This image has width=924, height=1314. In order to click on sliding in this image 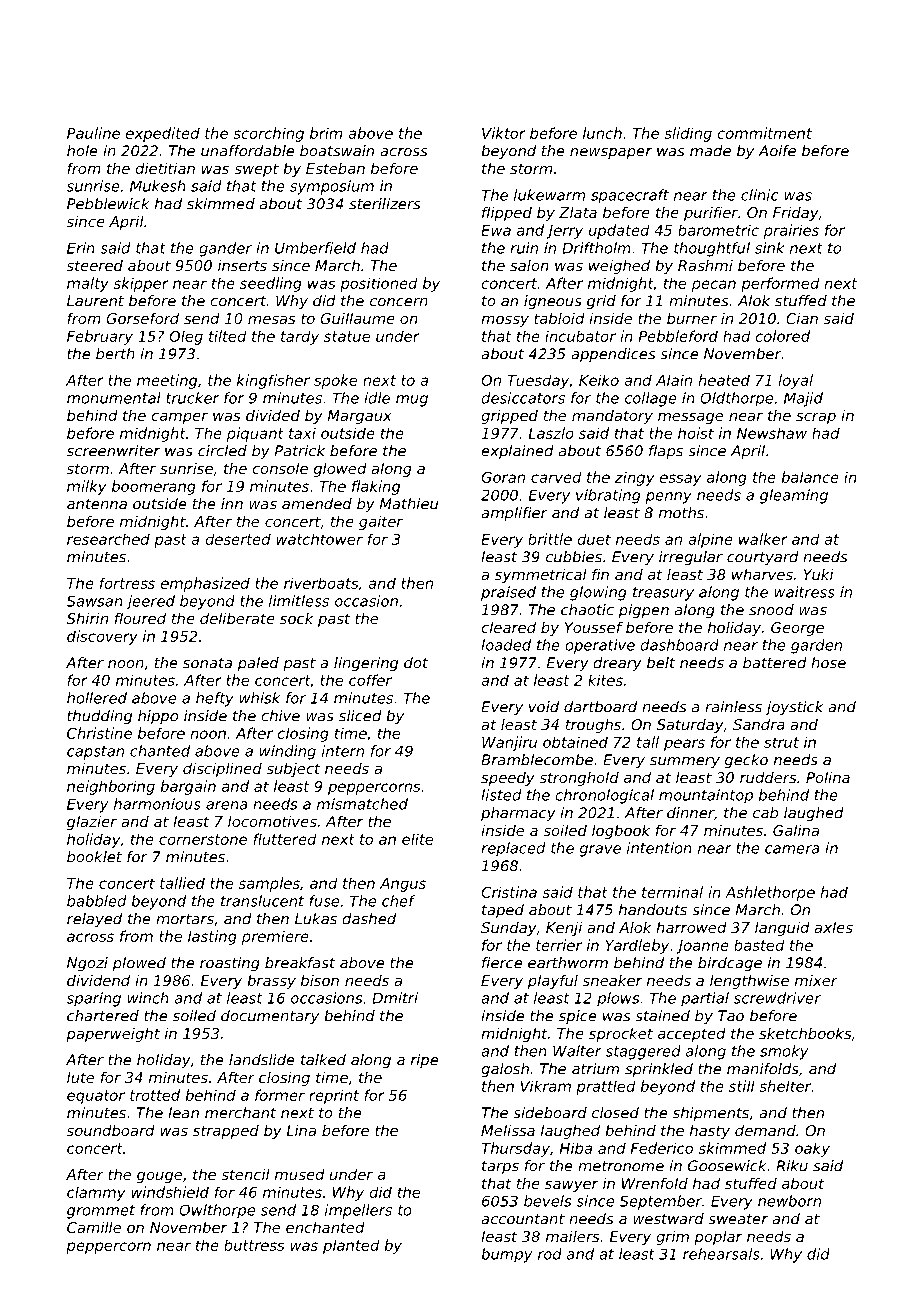, I will do `click(688, 134)`.
